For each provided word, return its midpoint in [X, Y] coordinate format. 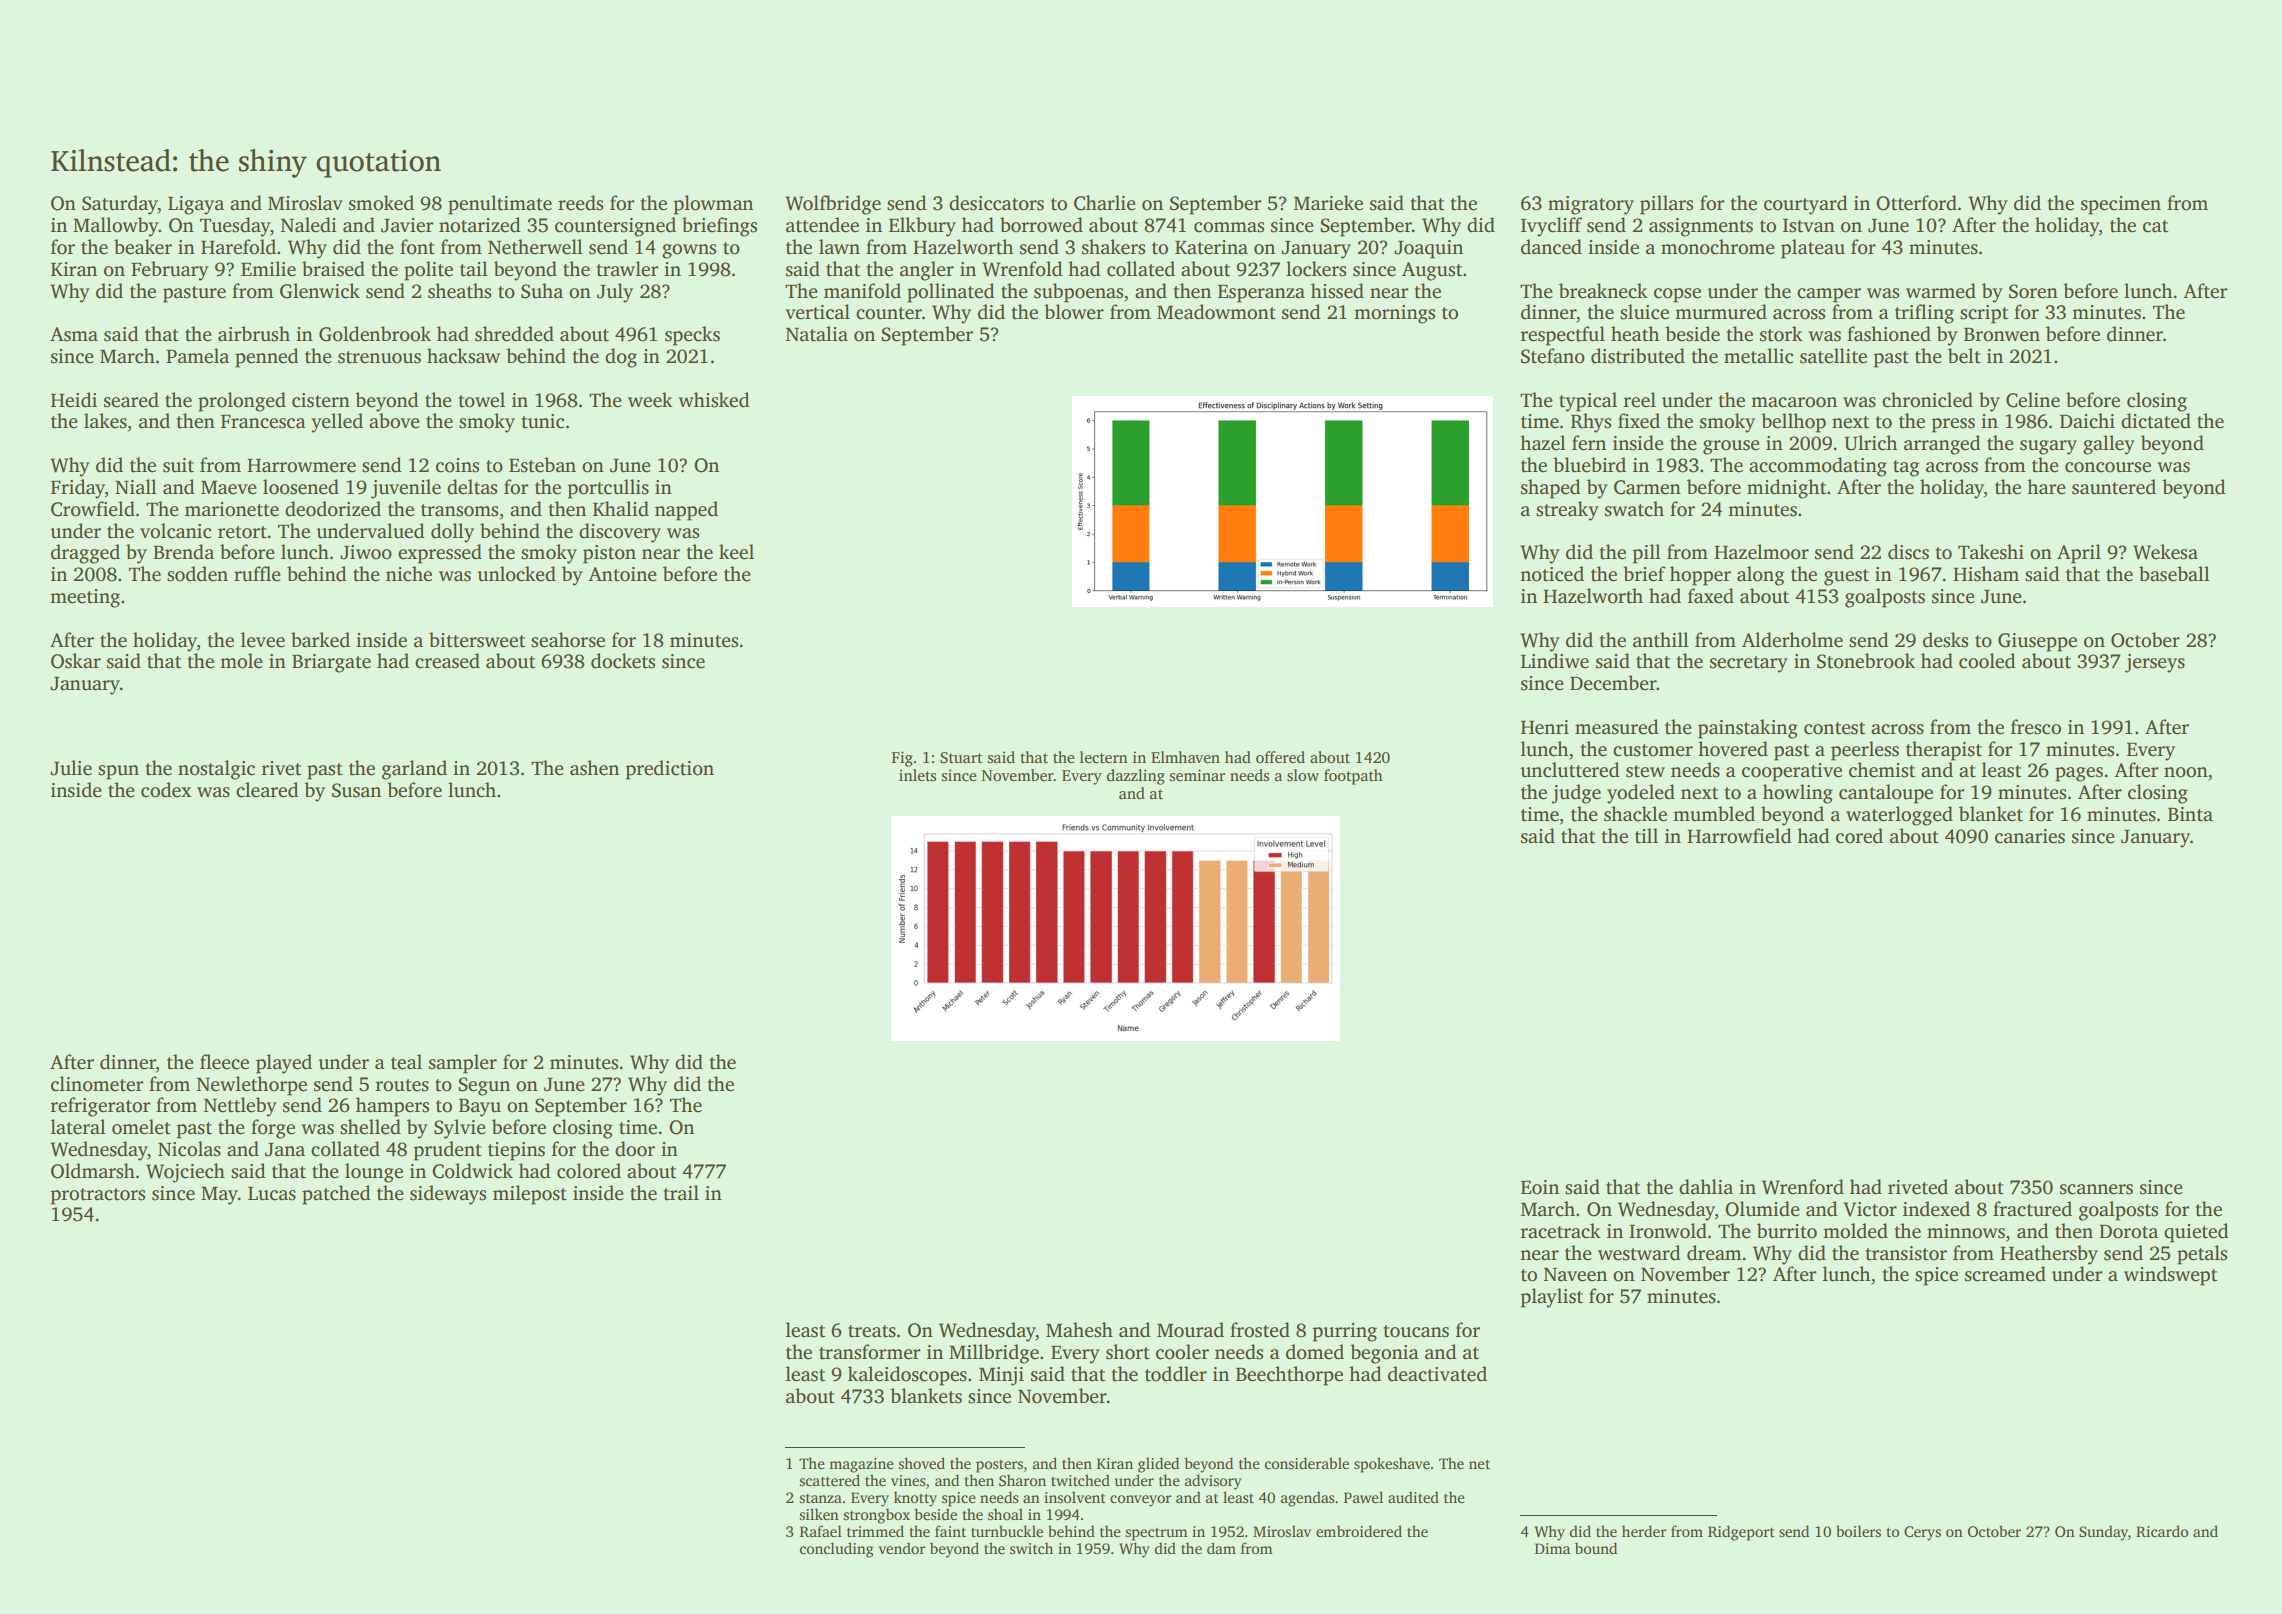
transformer [869, 1352]
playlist [1551, 1298]
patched [336, 1195]
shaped [1550, 489]
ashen [594, 768]
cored [1859, 836]
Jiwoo [366, 552]
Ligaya [196, 205]
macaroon [1794, 402]
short [1128, 1352]
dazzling [1136, 777]
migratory [1591, 205]
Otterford [1916, 203]
